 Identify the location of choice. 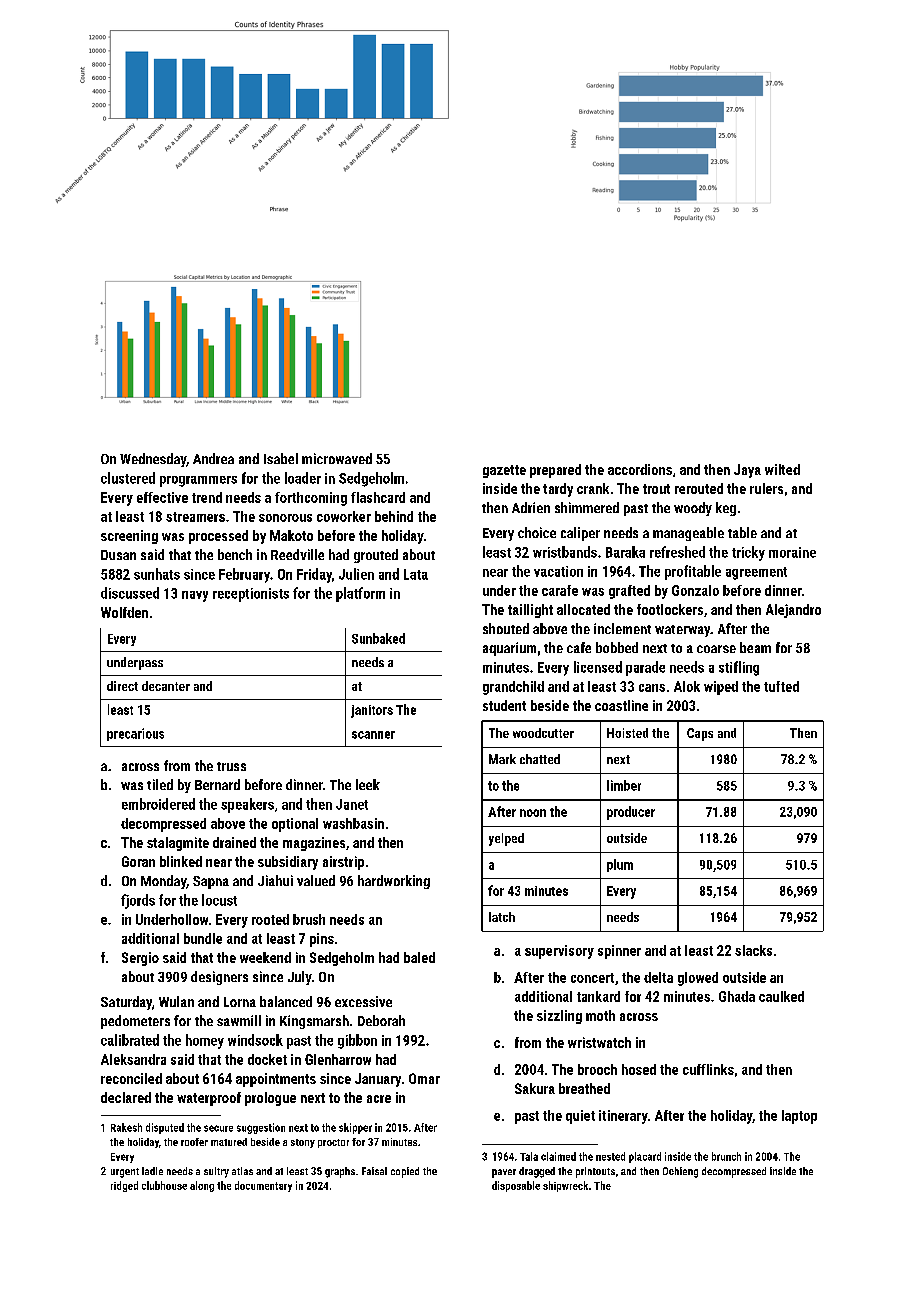
(537, 532).
